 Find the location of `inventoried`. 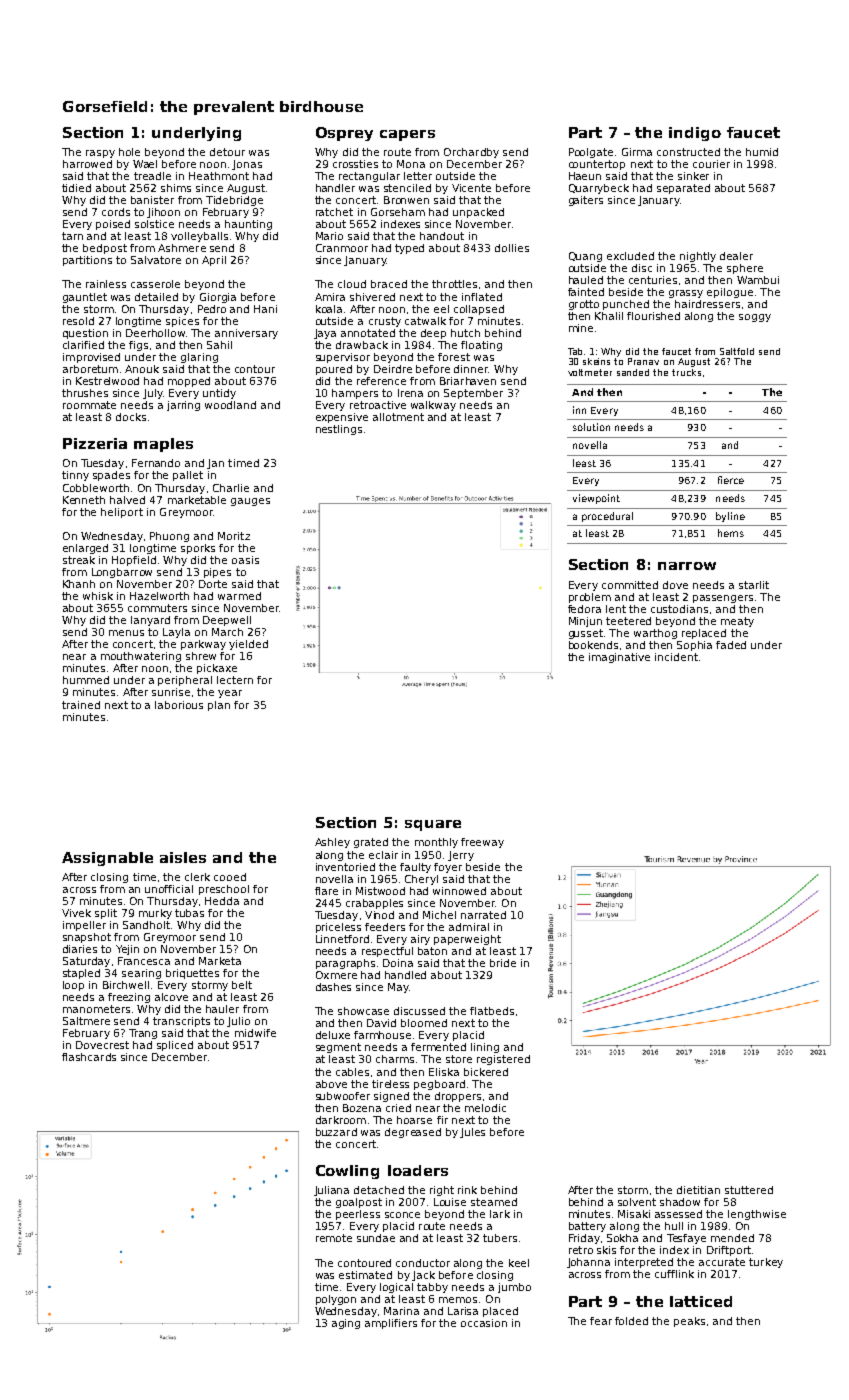

inventoried is located at coordinates (345, 867).
